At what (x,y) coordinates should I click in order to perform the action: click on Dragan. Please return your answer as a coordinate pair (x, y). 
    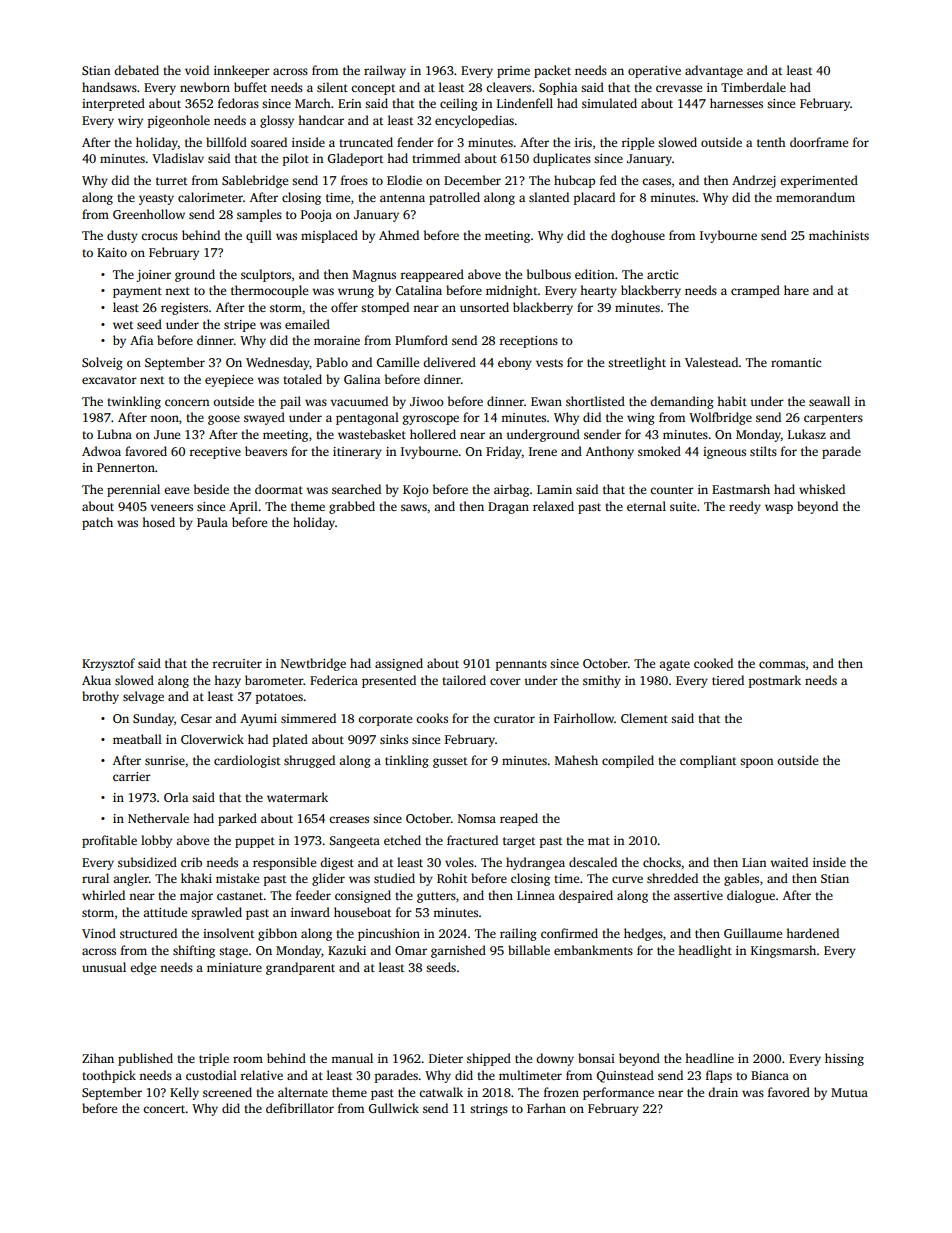
    Looking at the image, I should click on (508, 508).
